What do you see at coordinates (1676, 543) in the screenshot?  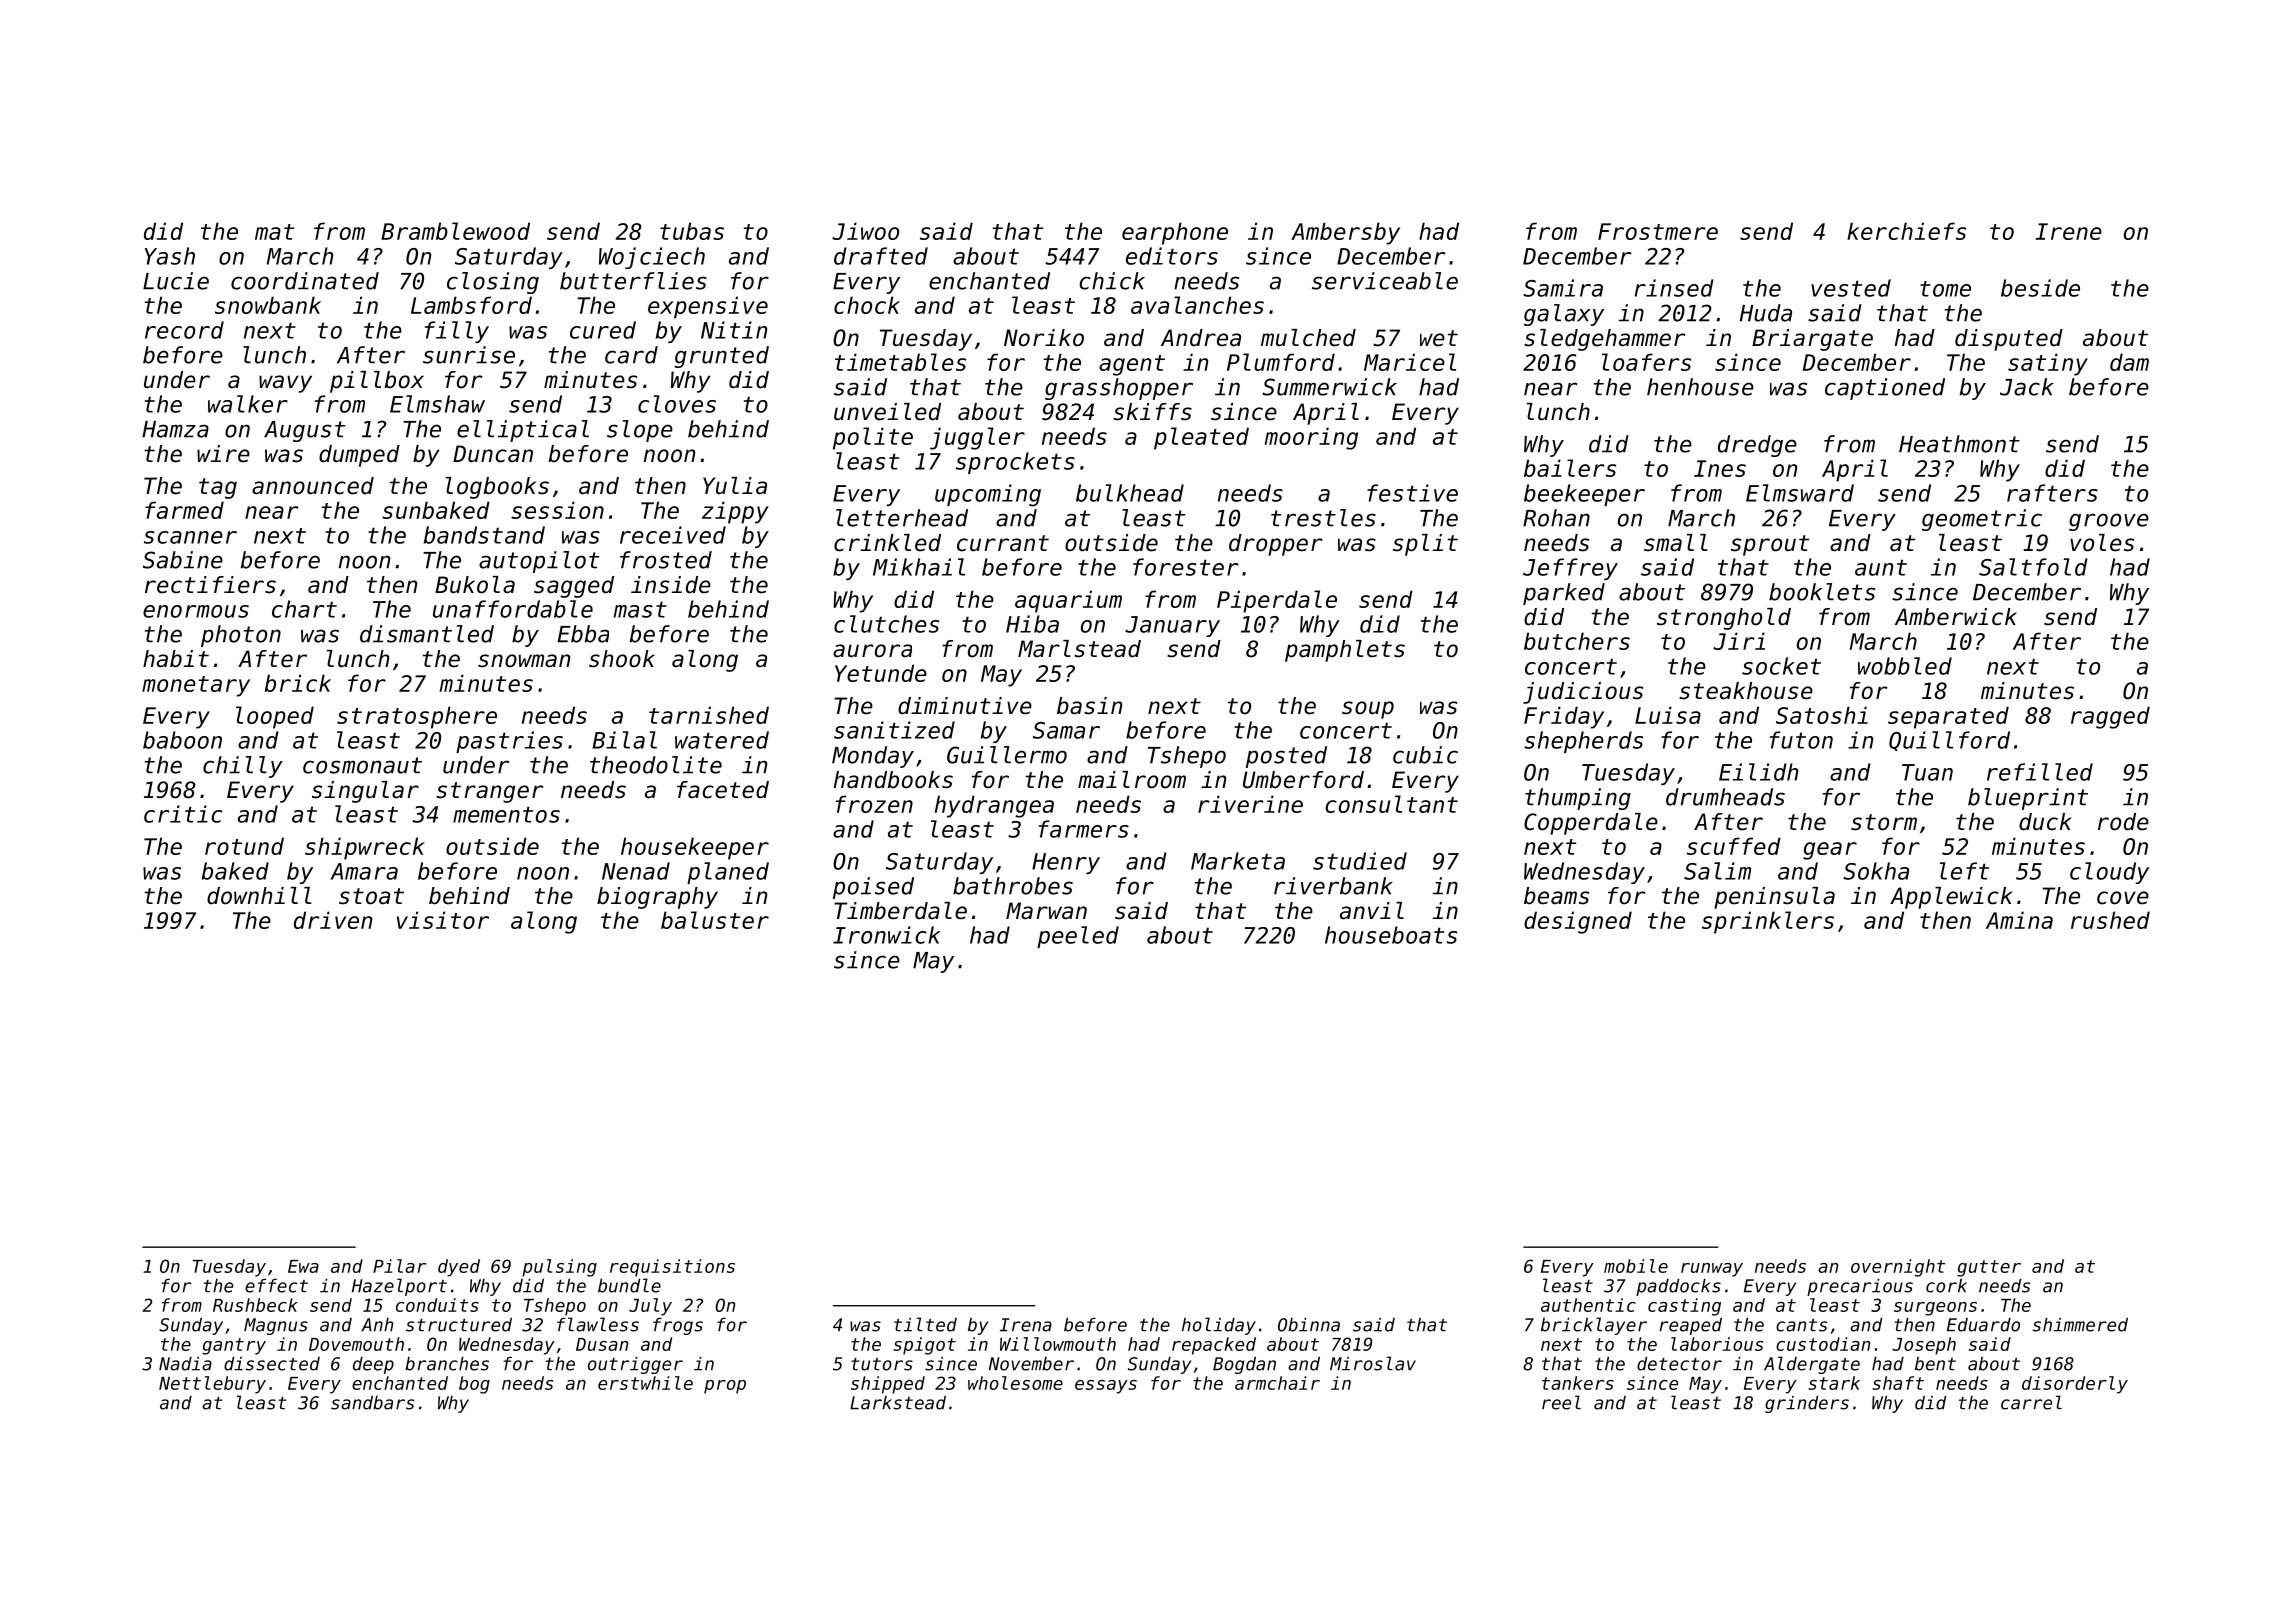 I see `small` at bounding box center [1676, 543].
